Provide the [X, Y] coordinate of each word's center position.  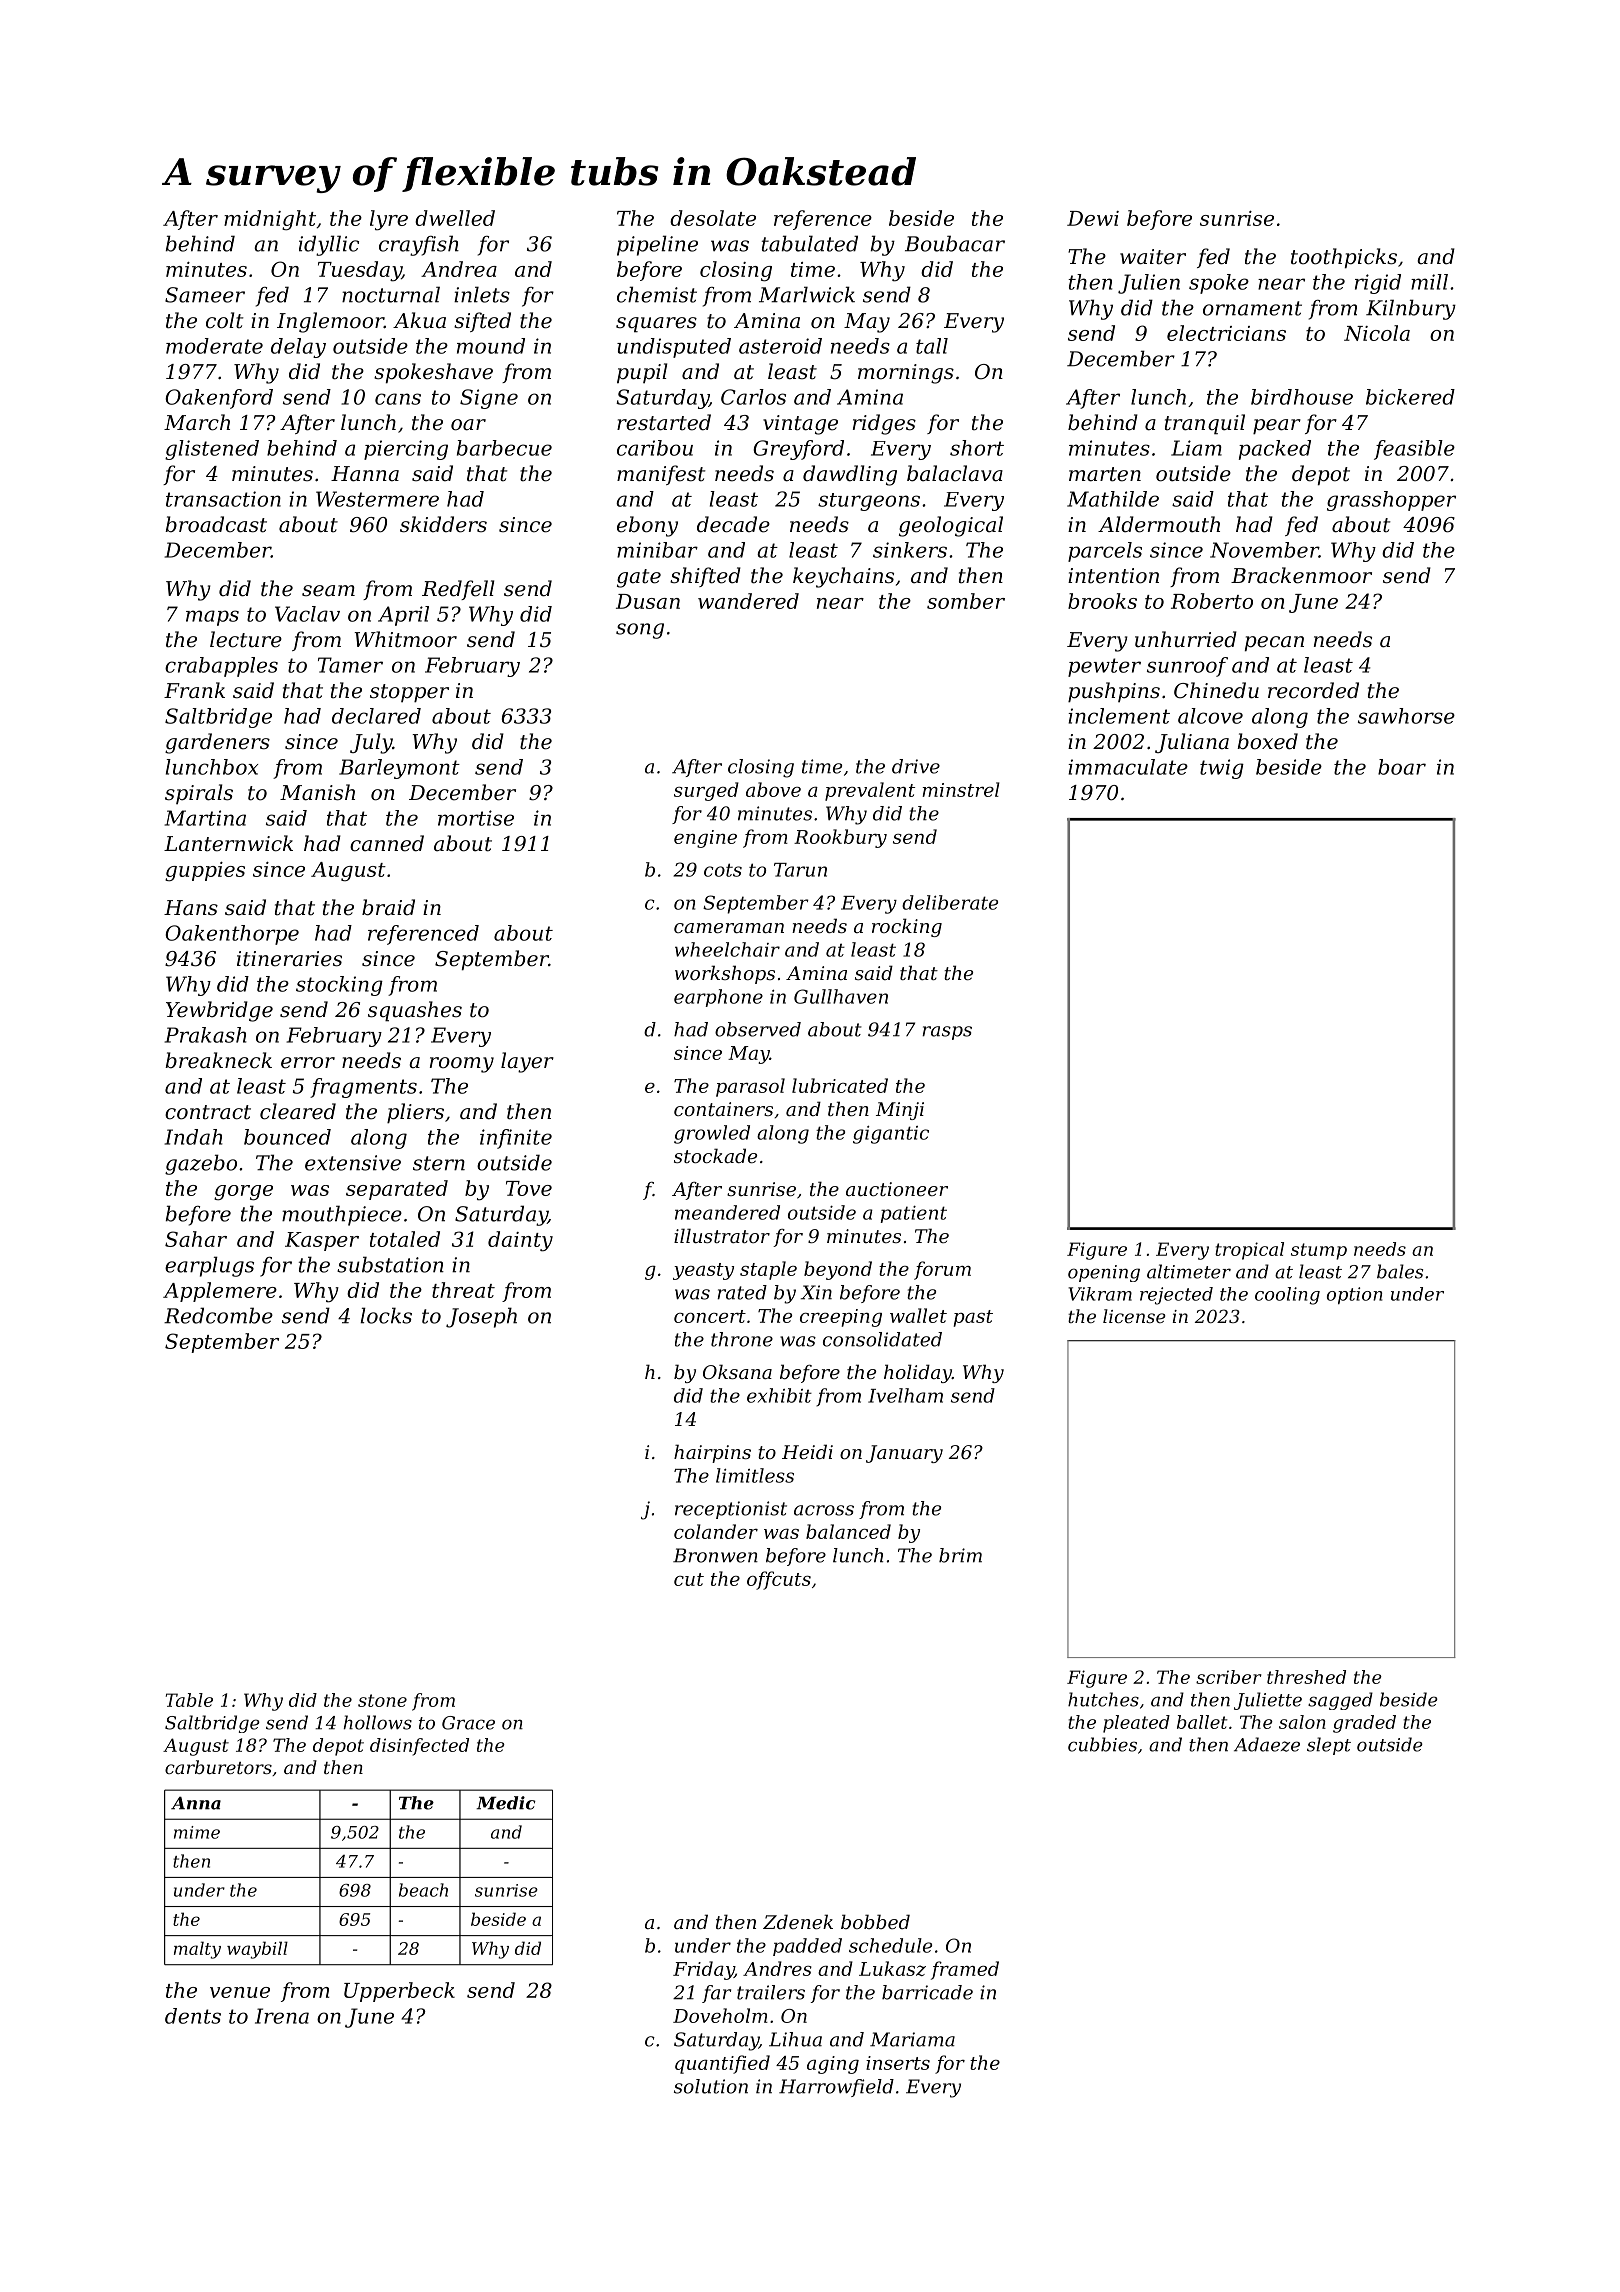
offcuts [779, 1580]
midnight [270, 220]
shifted [705, 577]
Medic [506, 1803]
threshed [1306, 1677]
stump [1319, 1251]
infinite [516, 1139]
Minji [900, 1111]
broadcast [216, 524]
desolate [713, 218]
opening [1104, 1273]
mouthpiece [342, 1215]
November [1264, 550]
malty [197, 1950]
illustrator [722, 1235]
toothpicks [1344, 258]
